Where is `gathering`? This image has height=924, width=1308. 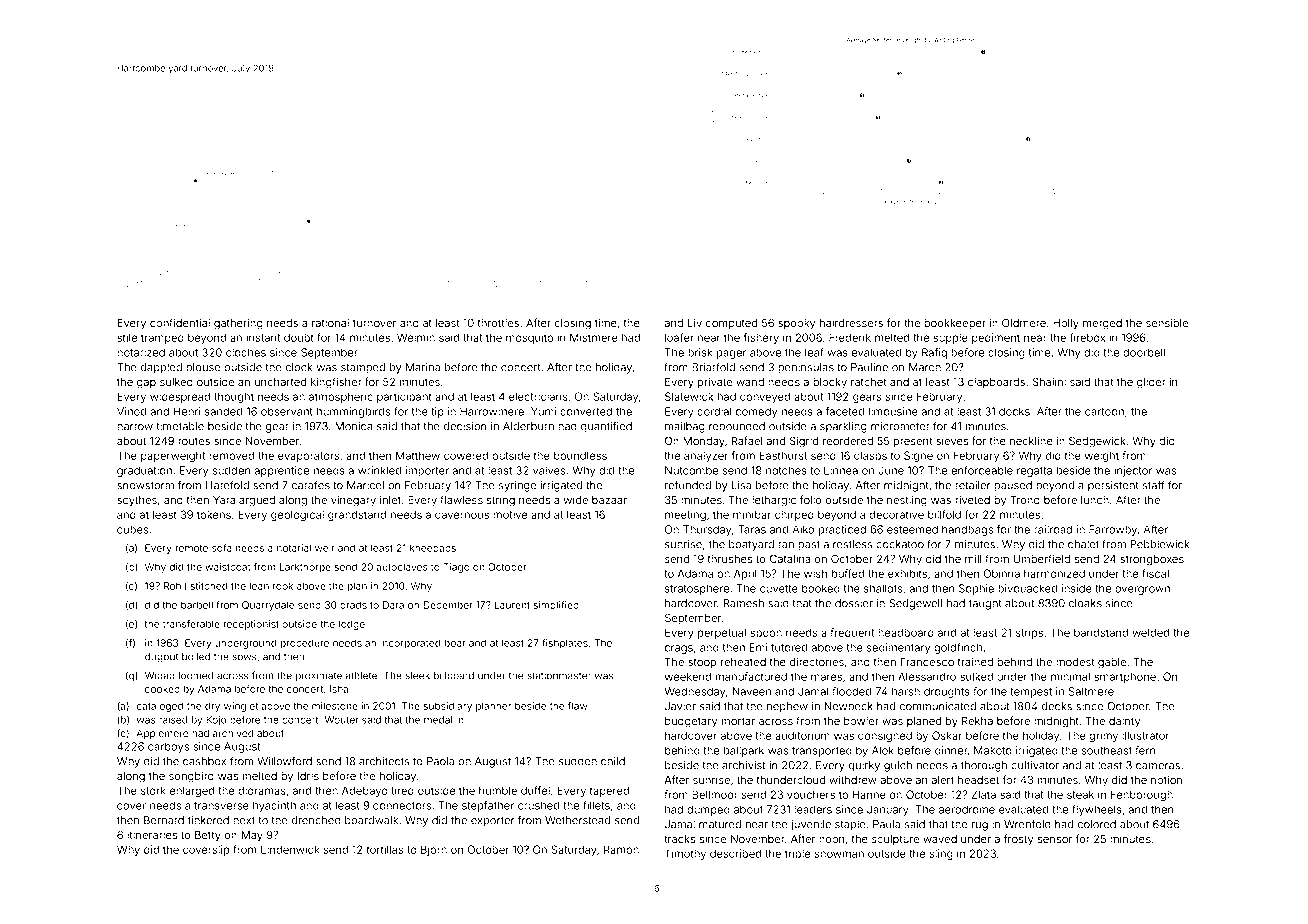 gathering is located at coordinates (238, 324).
